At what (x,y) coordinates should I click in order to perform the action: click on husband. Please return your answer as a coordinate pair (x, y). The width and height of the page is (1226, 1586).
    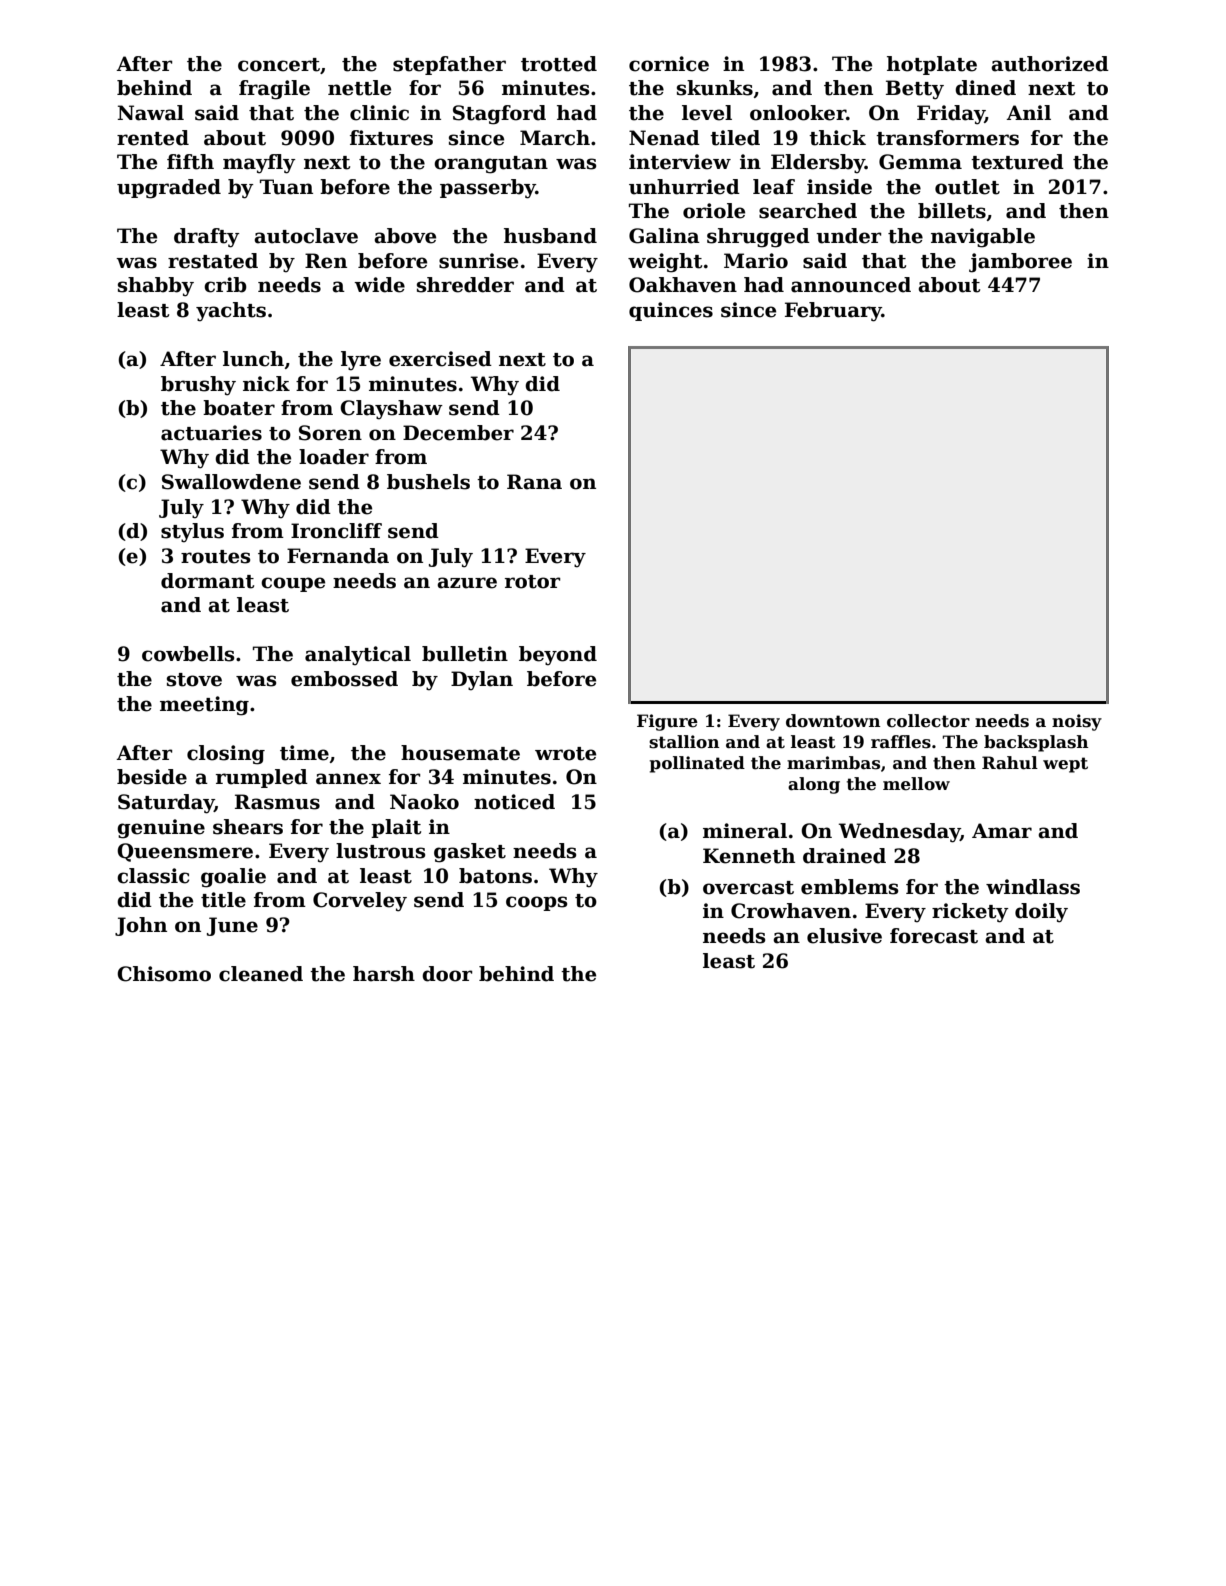
    Looking at the image, I should click on (550, 236).
